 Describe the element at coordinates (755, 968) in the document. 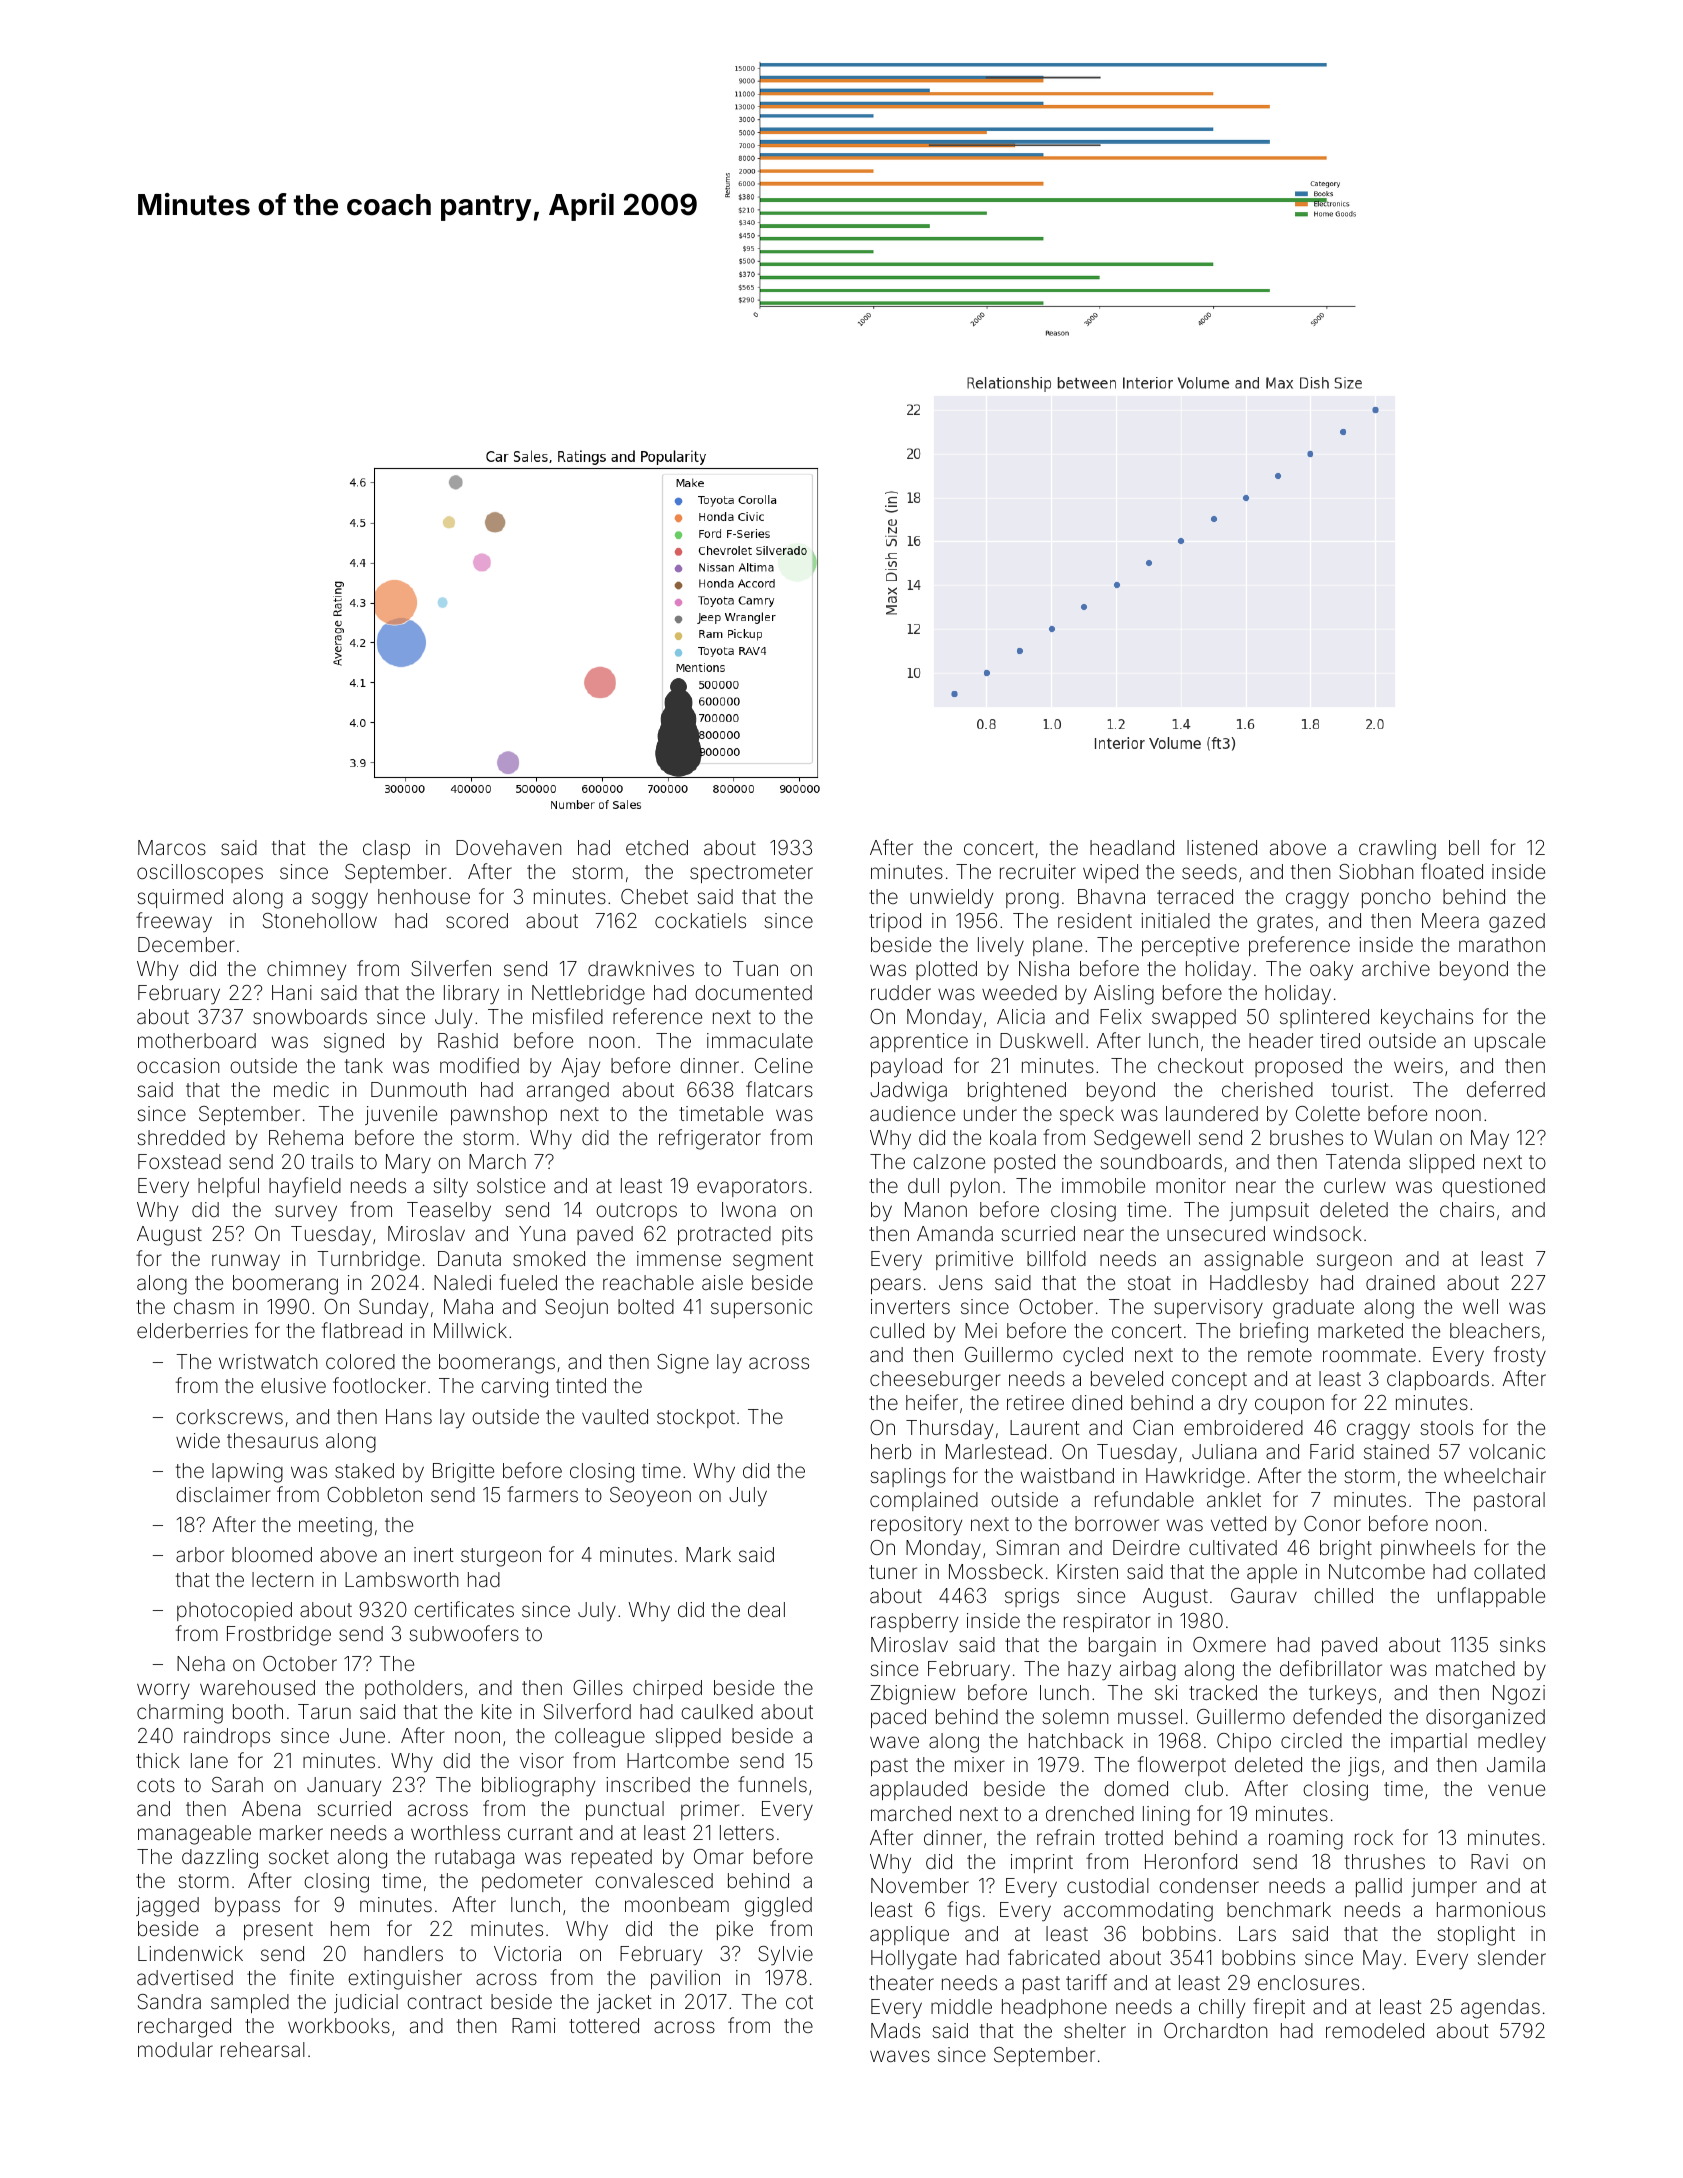

I see `Tuan` at that location.
